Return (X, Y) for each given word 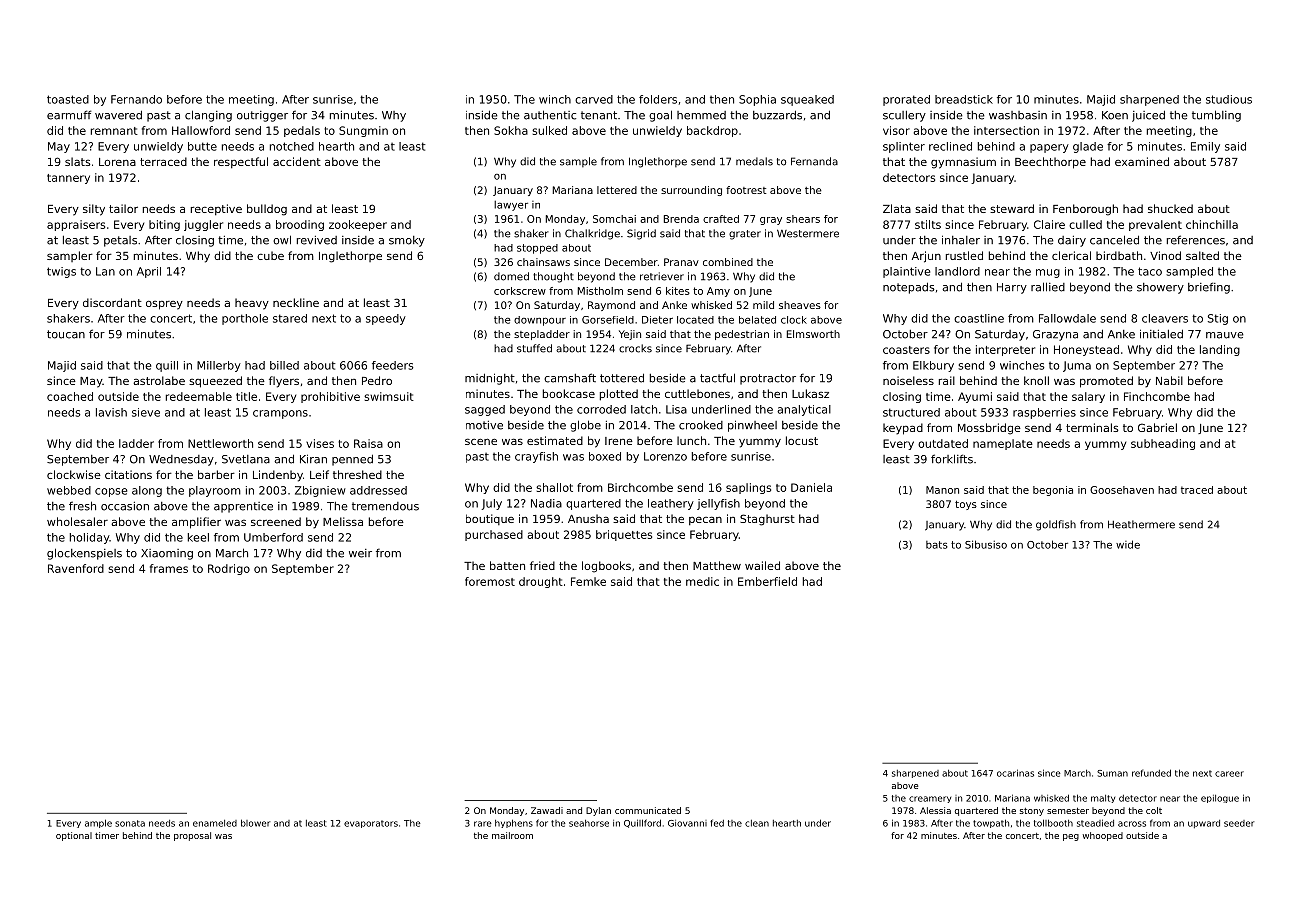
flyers (284, 382)
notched (292, 146)
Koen (1115, 115)
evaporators (371, 824)
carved (594, 99)
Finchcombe (1157, 396)
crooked (701, 425)
